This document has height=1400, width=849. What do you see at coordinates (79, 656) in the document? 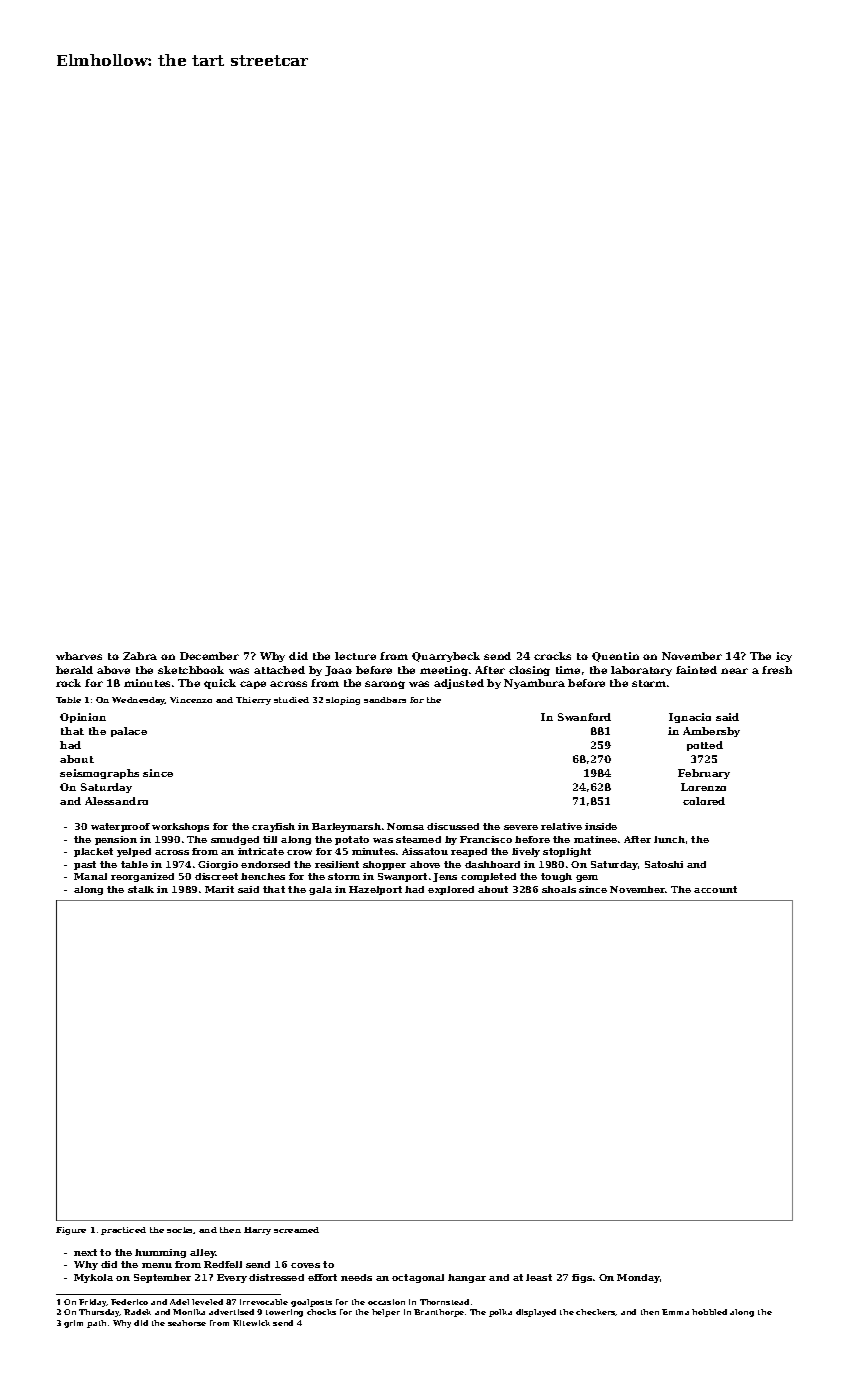
I see `wharves` at bounding box center [79, 656].
